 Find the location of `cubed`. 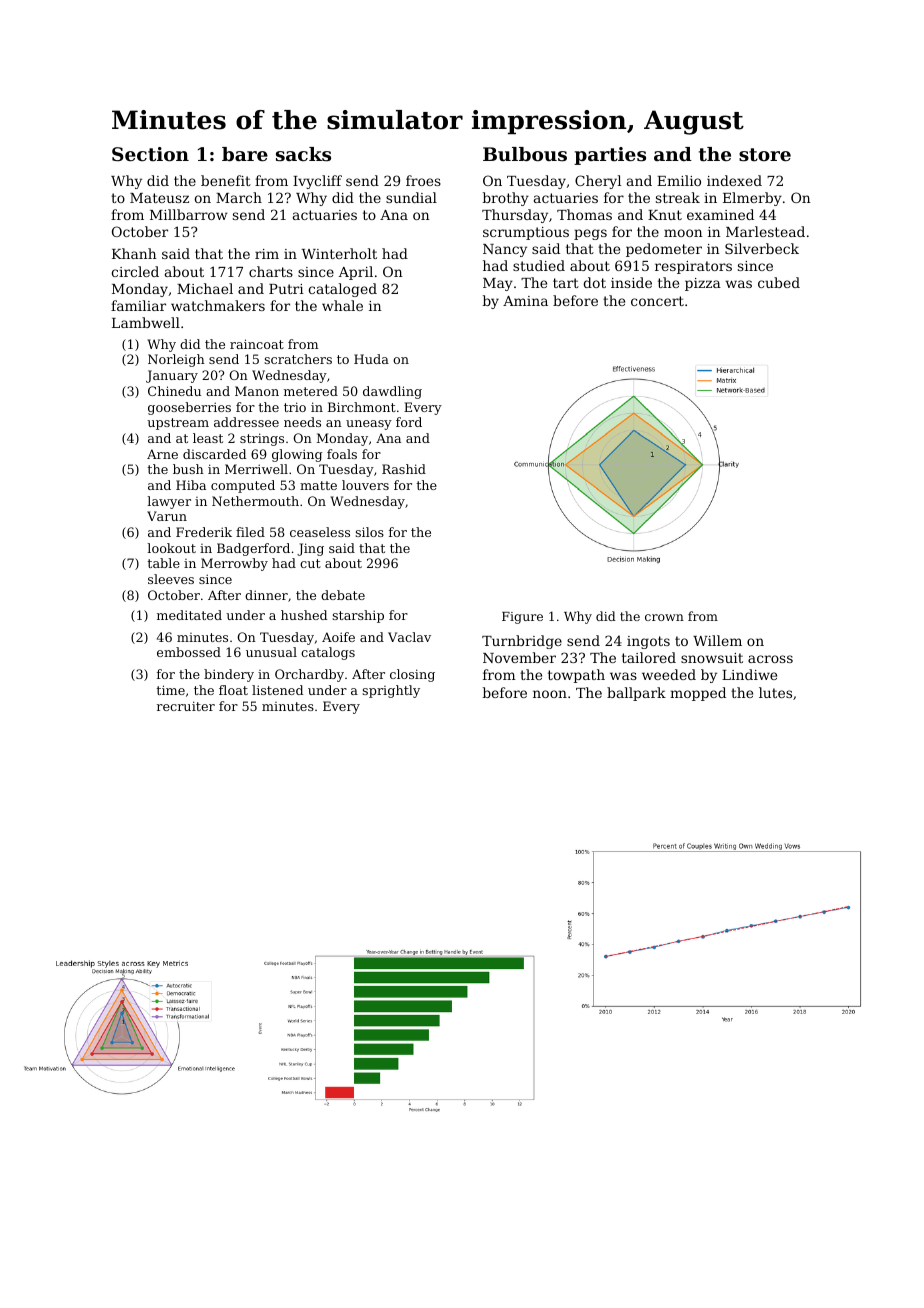

cubed is located at coordinates (779, 282).
